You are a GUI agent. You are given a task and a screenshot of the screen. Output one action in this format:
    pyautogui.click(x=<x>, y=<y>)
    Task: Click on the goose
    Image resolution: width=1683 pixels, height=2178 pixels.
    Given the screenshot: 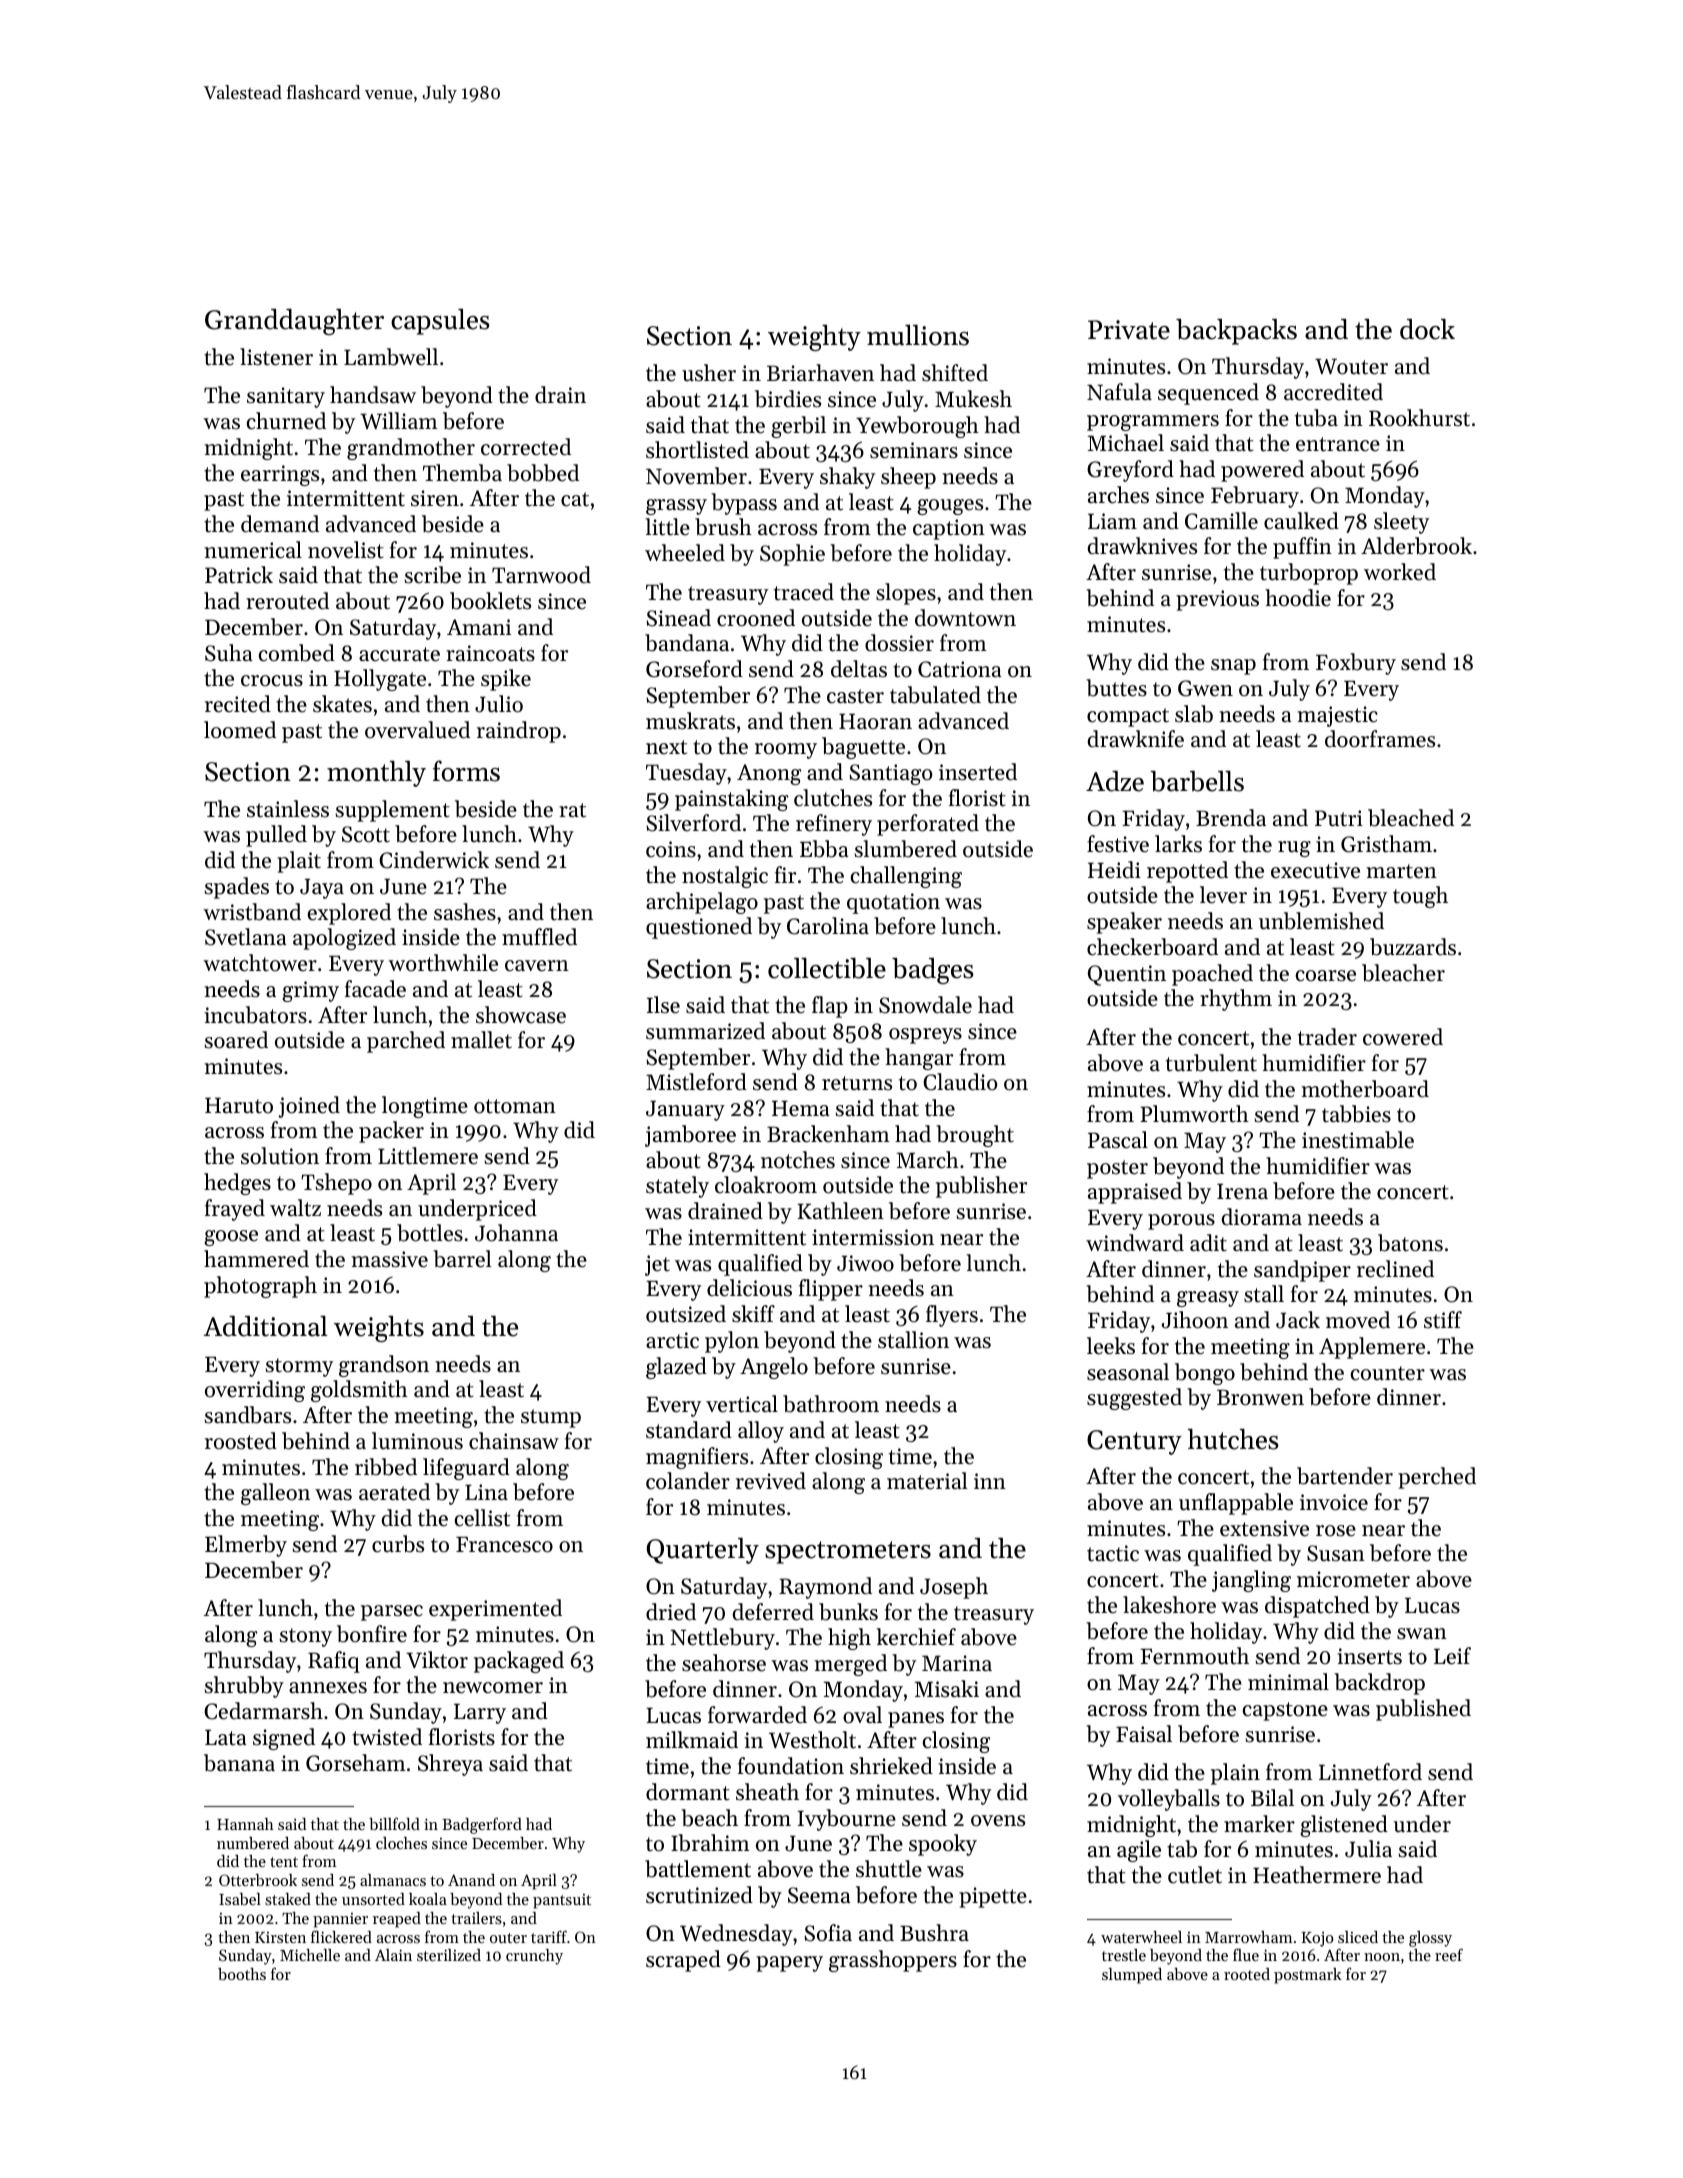 What is the action you would take?
    pyautogui.click(x=231, y=1238)
